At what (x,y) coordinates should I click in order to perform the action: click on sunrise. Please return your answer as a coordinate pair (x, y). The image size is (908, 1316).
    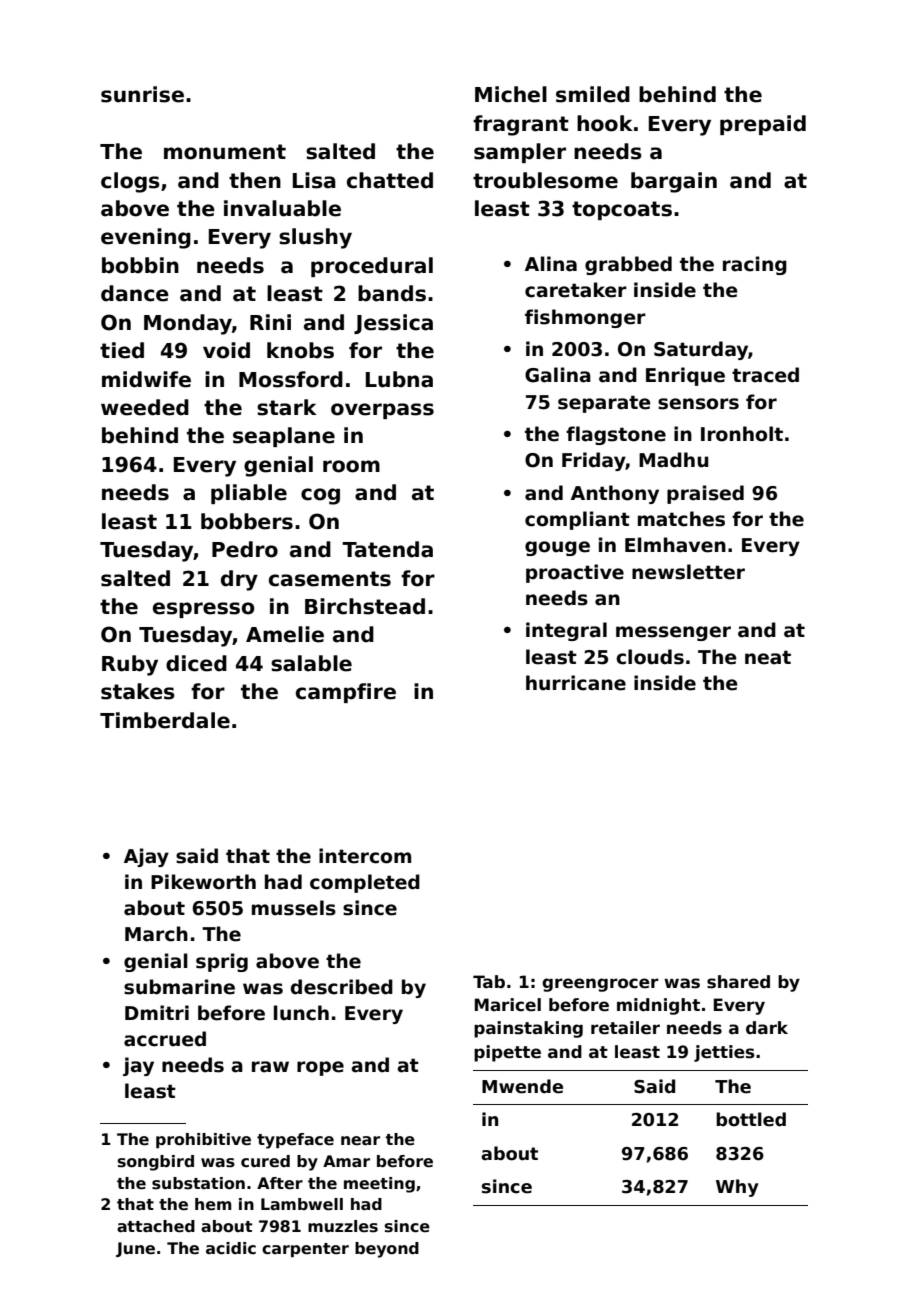
    Looking at the image, I should click on (142, 94).
